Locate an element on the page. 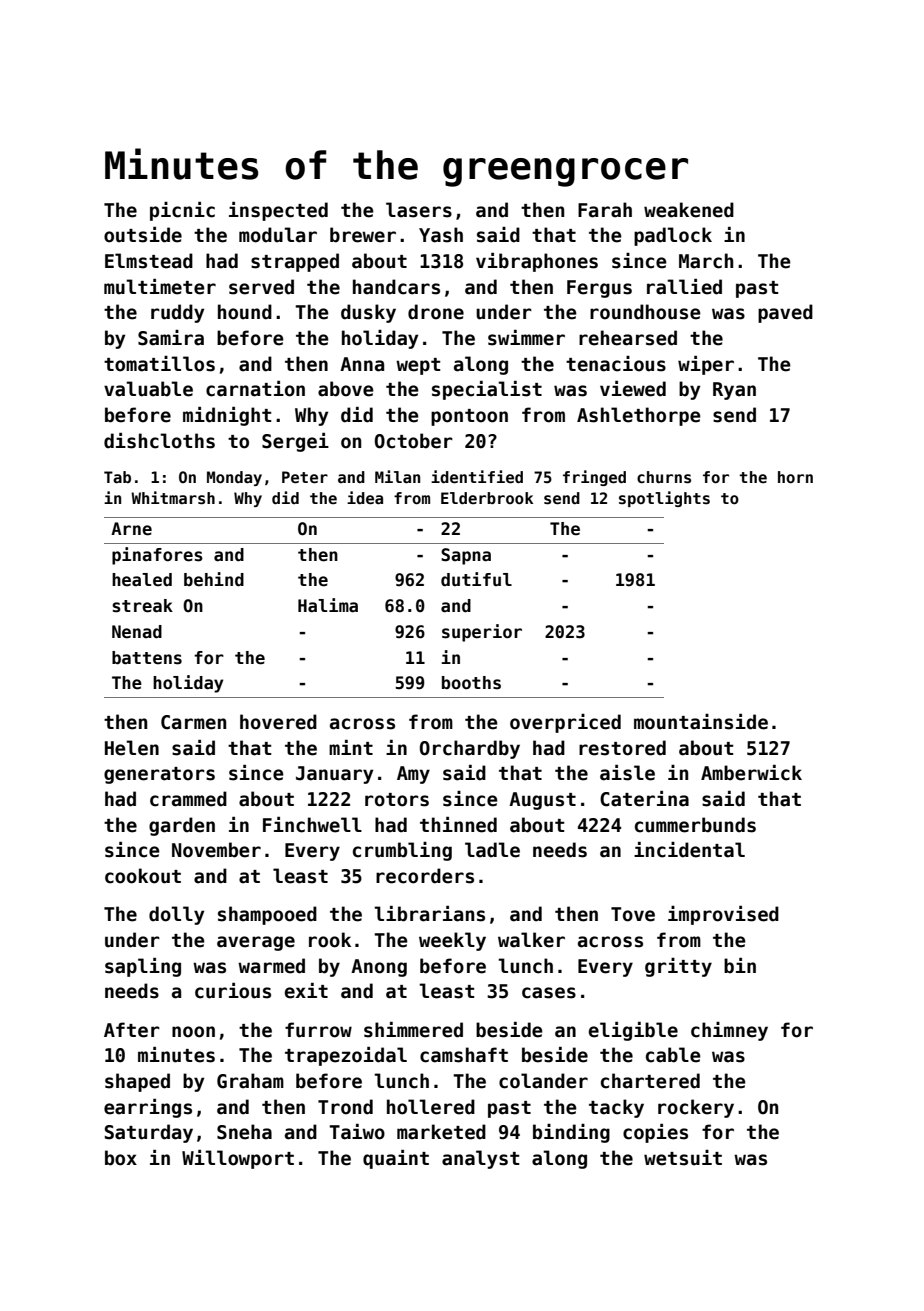 This page has width=924, height=1311. Carmen is located at coordinates (193, 722).
